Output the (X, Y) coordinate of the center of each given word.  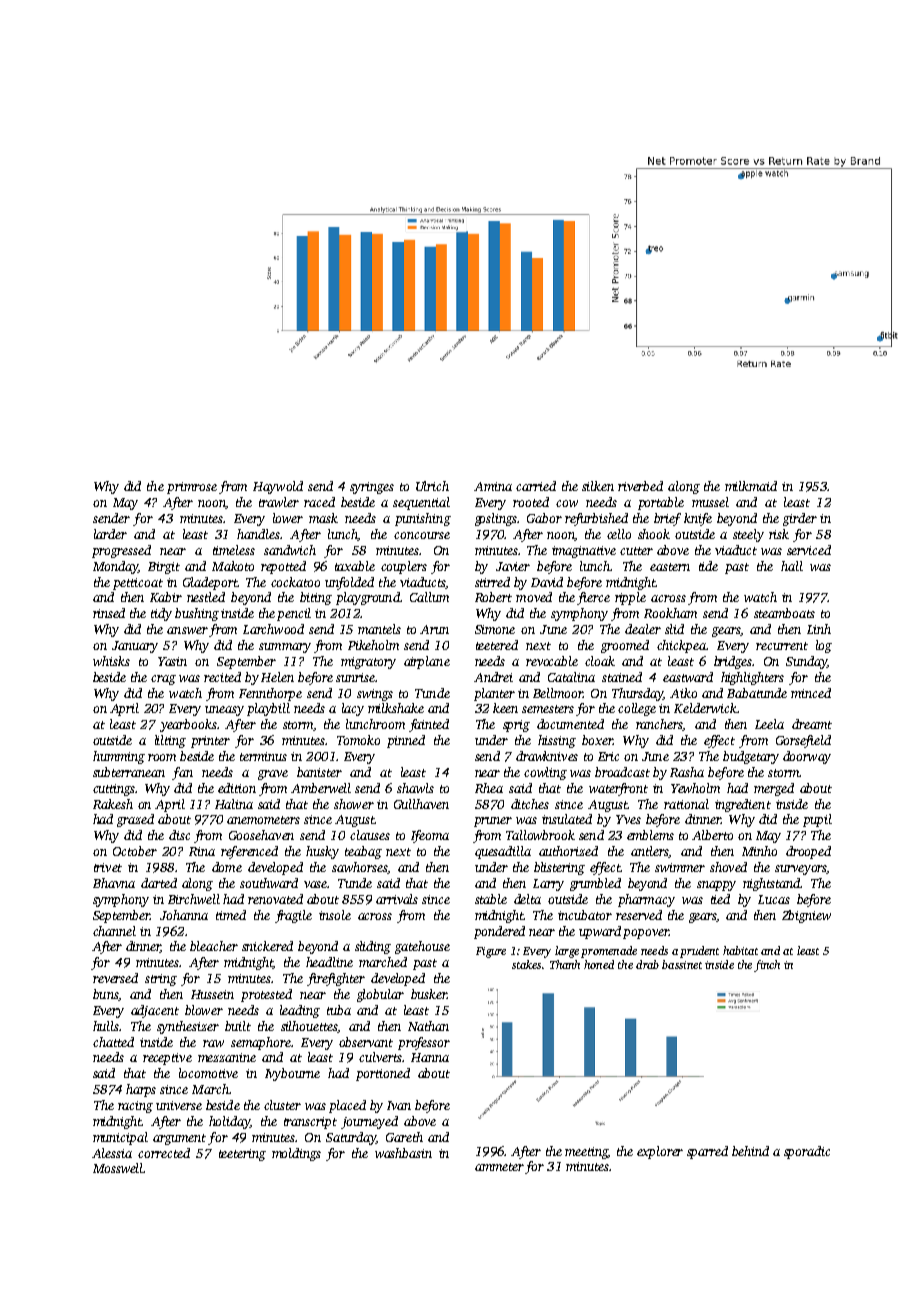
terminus (263, 756)
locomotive (208, 1073)
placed (347, 1106)
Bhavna (114, 883)
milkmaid (751, 486)
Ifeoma (430, 836)
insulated (567, 819)
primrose (192, 488)
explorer (660, 1152)
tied (720, 899)
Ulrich (432, 486)
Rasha (687, 772)
